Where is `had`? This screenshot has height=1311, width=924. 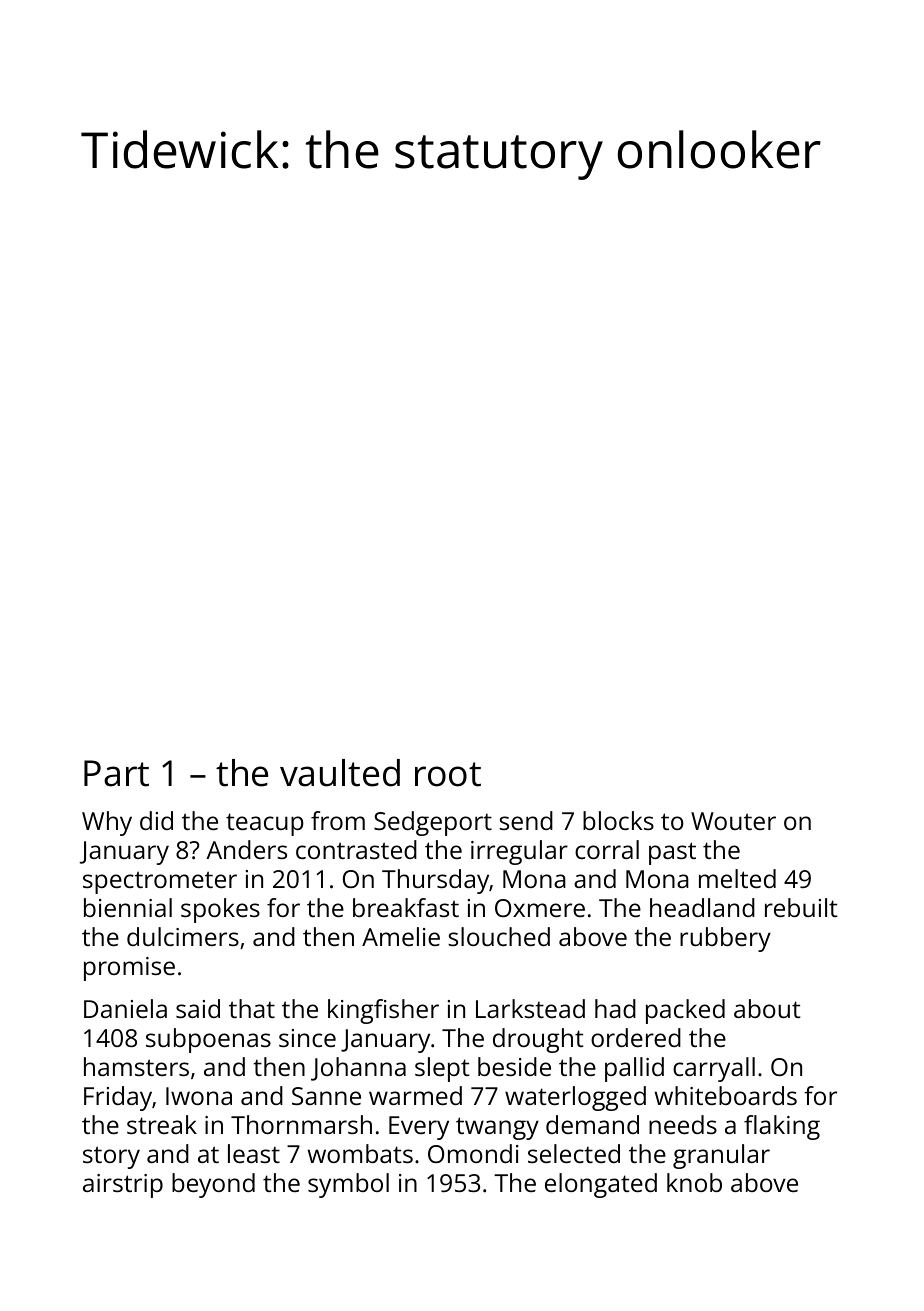
had is located at coordinates (615, 1008).
